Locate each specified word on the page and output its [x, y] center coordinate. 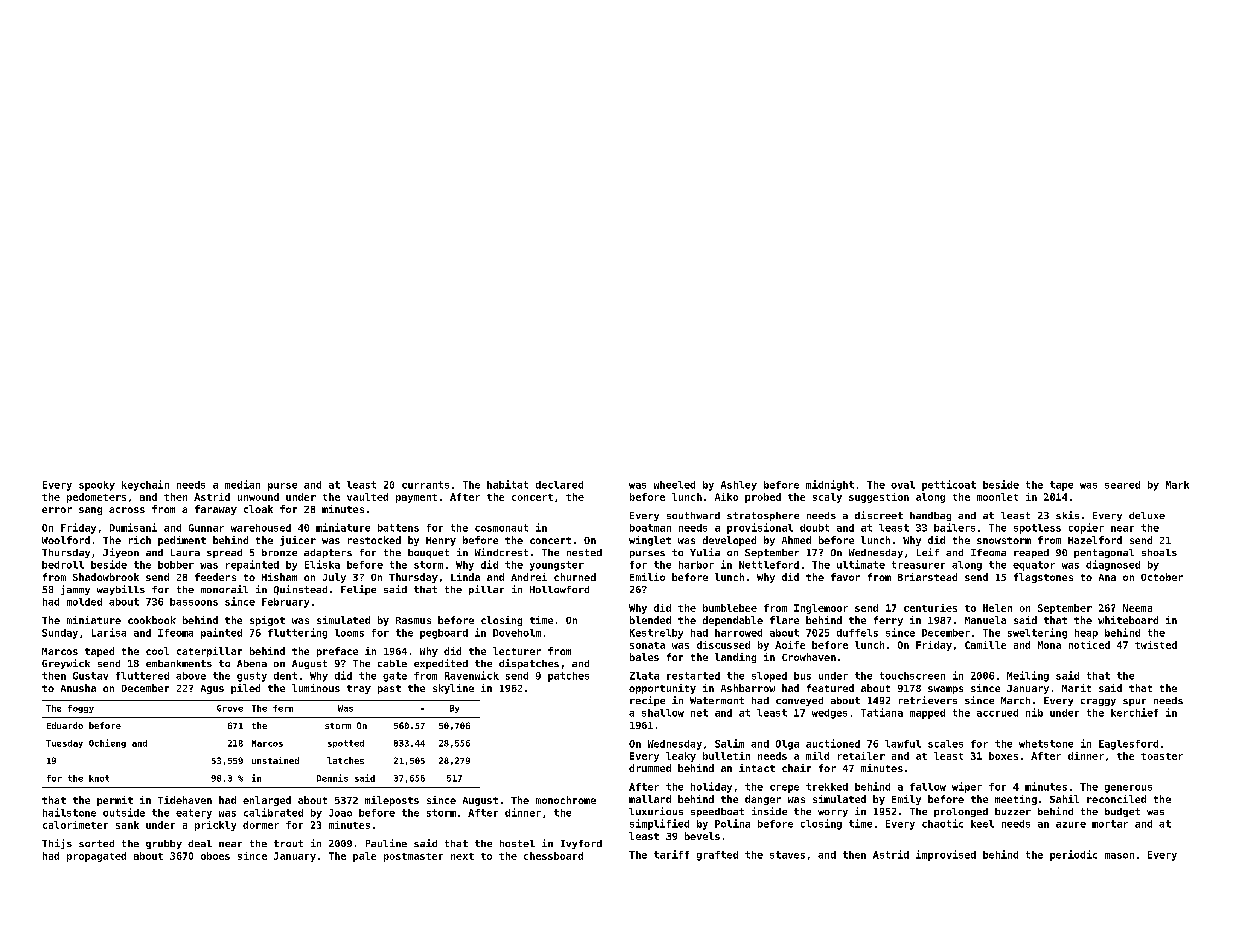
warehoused [261, 528]
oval [903, 485]
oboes [215, 856]
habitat [507, 484]
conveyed [799, 701]
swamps [945, 690]
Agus [212, 689]
